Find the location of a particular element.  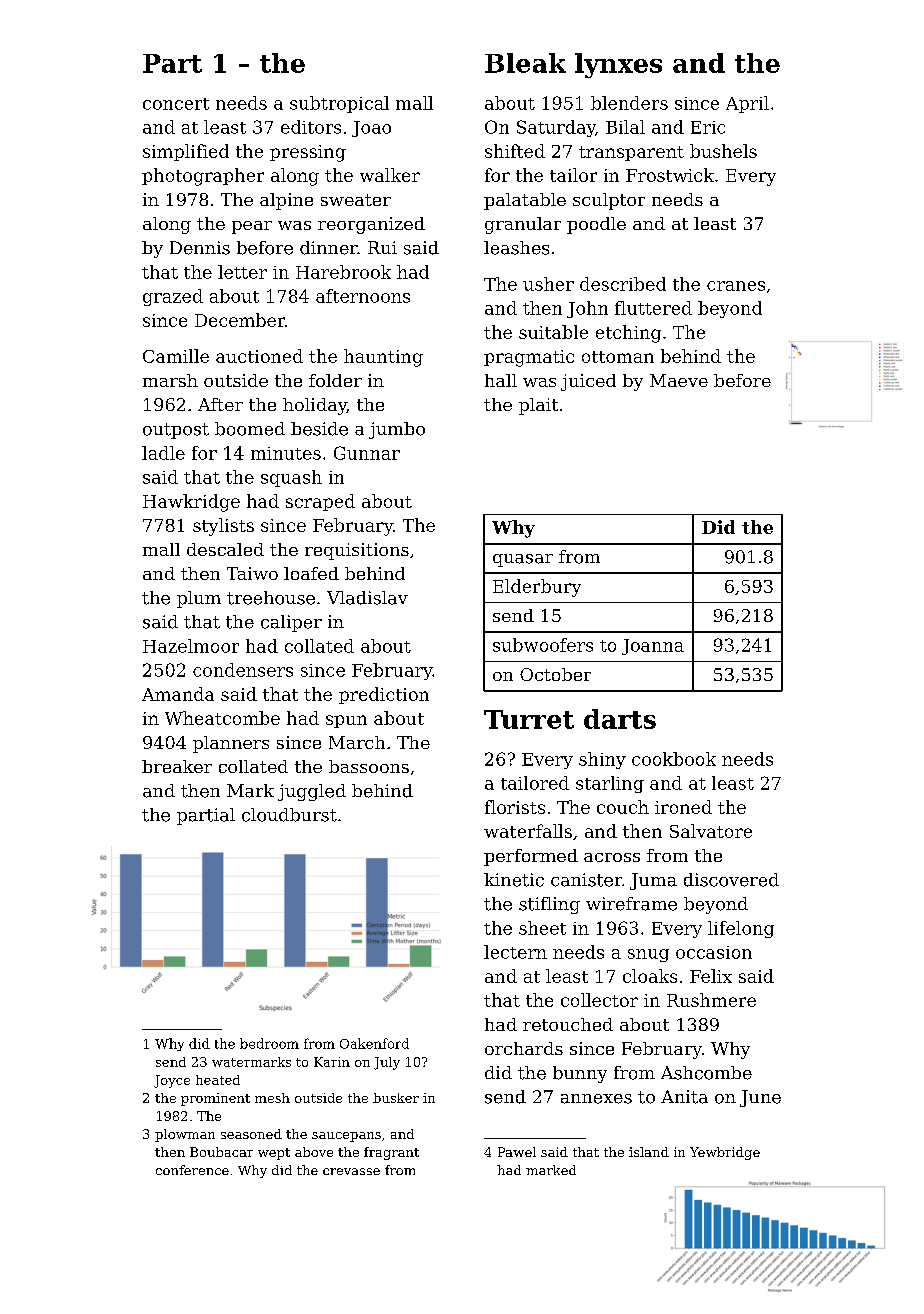

shifted is located at coordinates (515, 151).
